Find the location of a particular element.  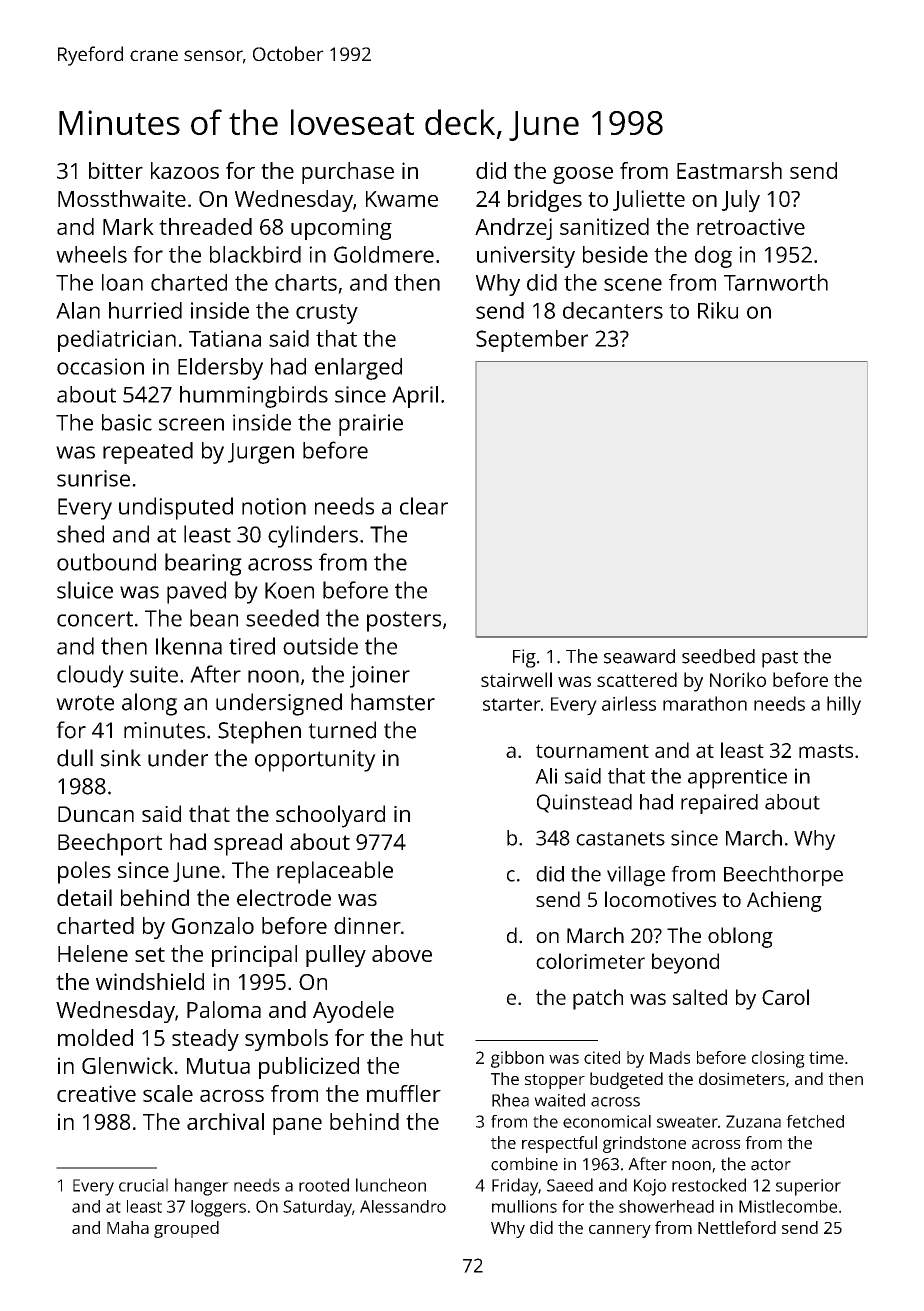

past is located at coordinates (780, 659).
